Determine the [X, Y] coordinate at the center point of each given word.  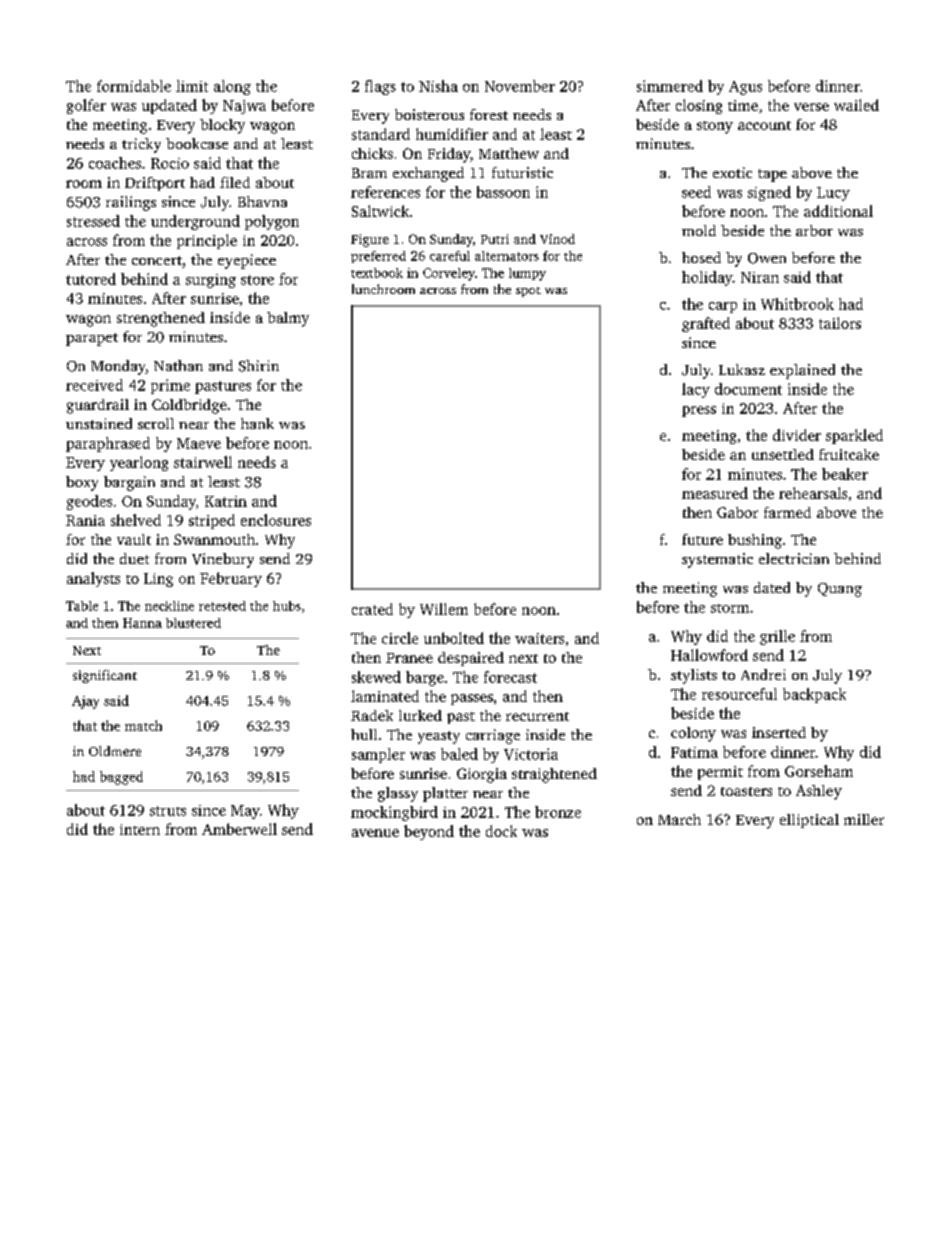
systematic [717, 560]
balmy [288, 319]
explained [802, 371]
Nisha [438, 86]
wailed [856, 105]
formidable [134, 86]
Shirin [259, 366]
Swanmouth [214, 539]
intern [140, 829]
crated [372, 609]
